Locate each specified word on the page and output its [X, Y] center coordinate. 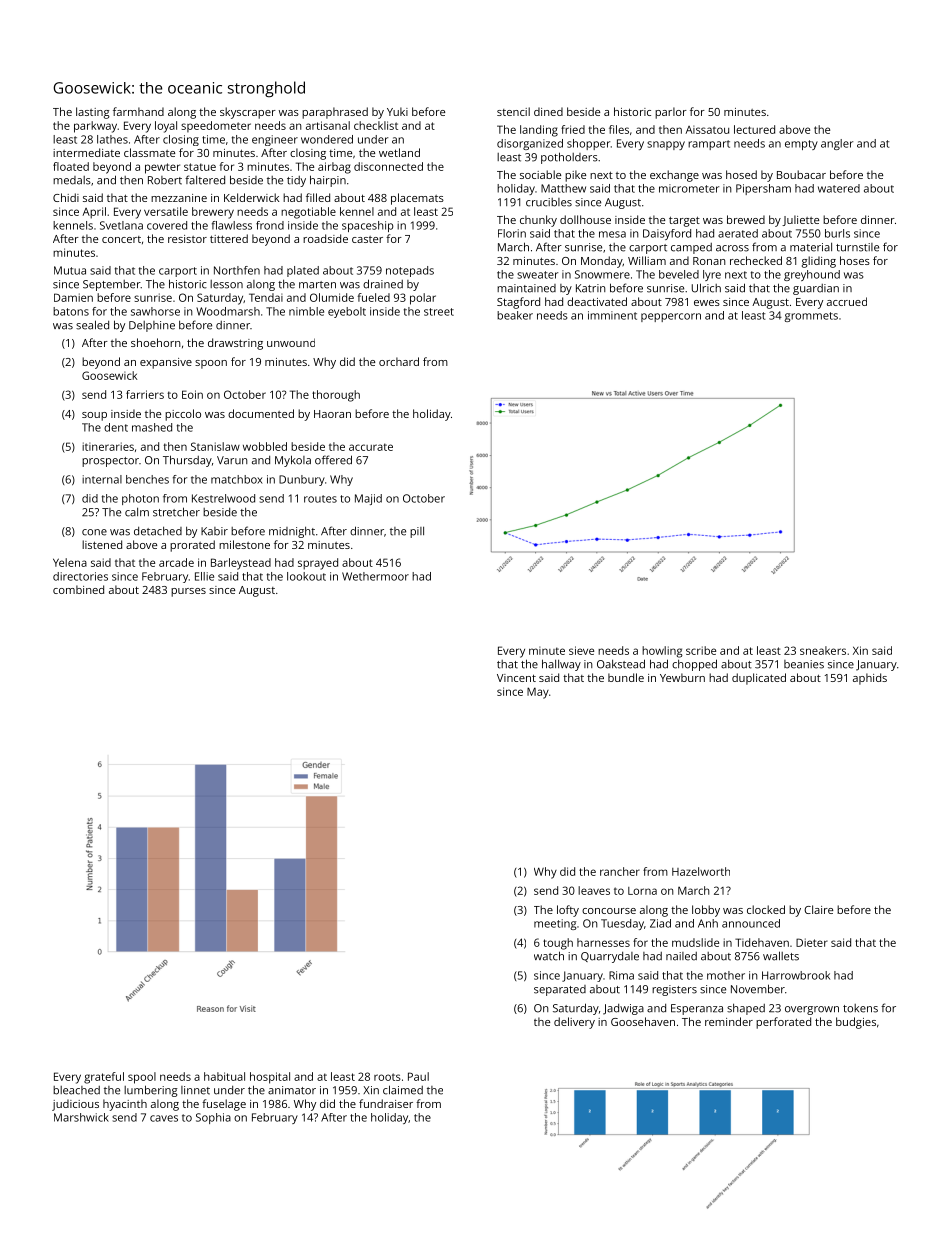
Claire [818, 909]
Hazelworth [701, 871]
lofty [568, 911]
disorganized [530, 144]
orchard [399, 361]
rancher [620, 871]
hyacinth [125, 1105]
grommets [811, 317]
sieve [581, 650]
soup [94, 416]
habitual [224, 1076]
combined [78, 589]
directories [80, 576]
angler [837, 144]
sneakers [823, 650]
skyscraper [248, 113]
